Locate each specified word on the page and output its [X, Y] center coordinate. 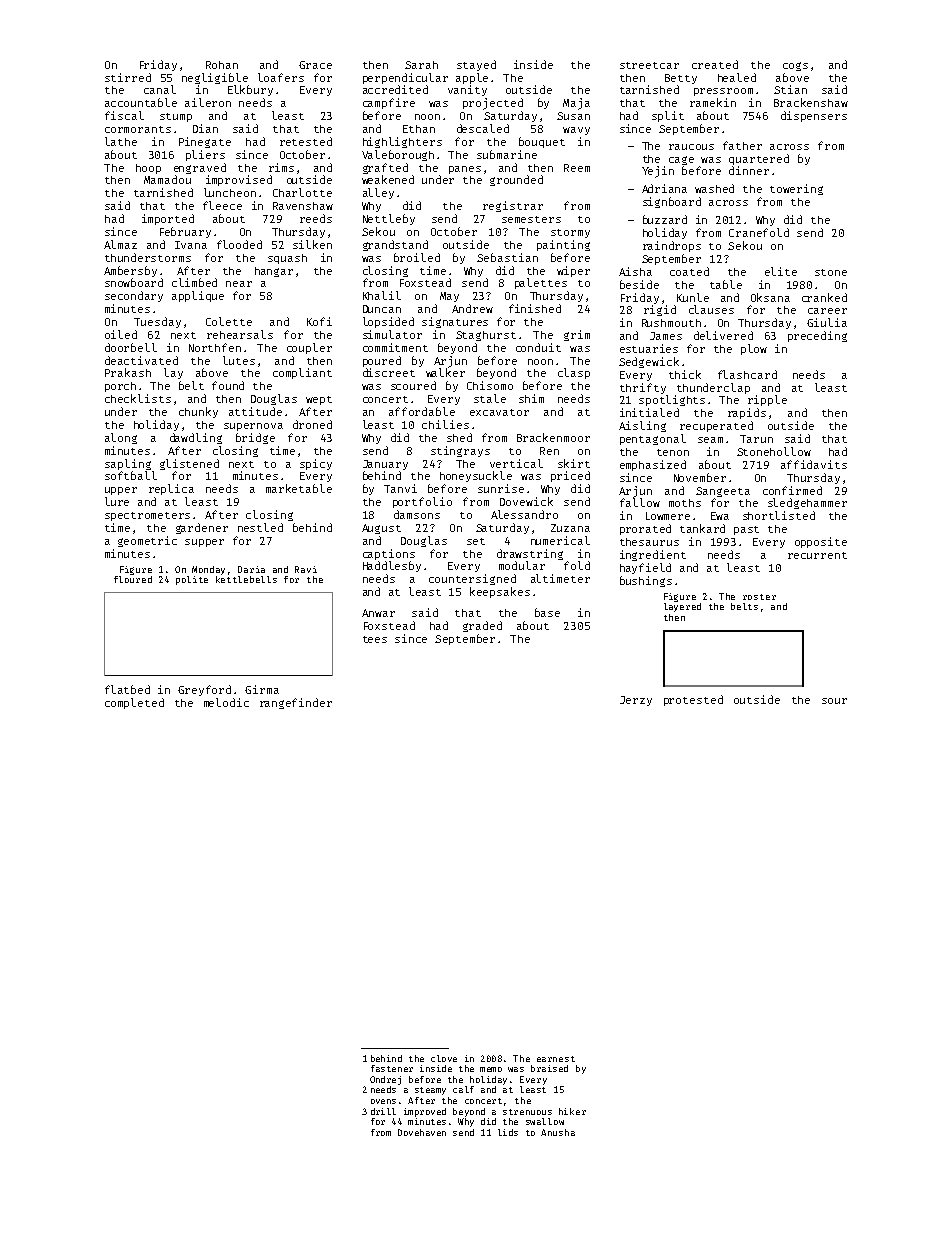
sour [834, 701]
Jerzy [636, 701]
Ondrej [385, 1080]
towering [796, 189]
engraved [200, 168]
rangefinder [296, 703]
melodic [226, 702]
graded [482, 626]
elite [781, 271]
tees [375, 639]
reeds [316, 218]
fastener [392, 1068]
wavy [576, 131]
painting [563, 245]
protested [693, 700]
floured [133, 579]
